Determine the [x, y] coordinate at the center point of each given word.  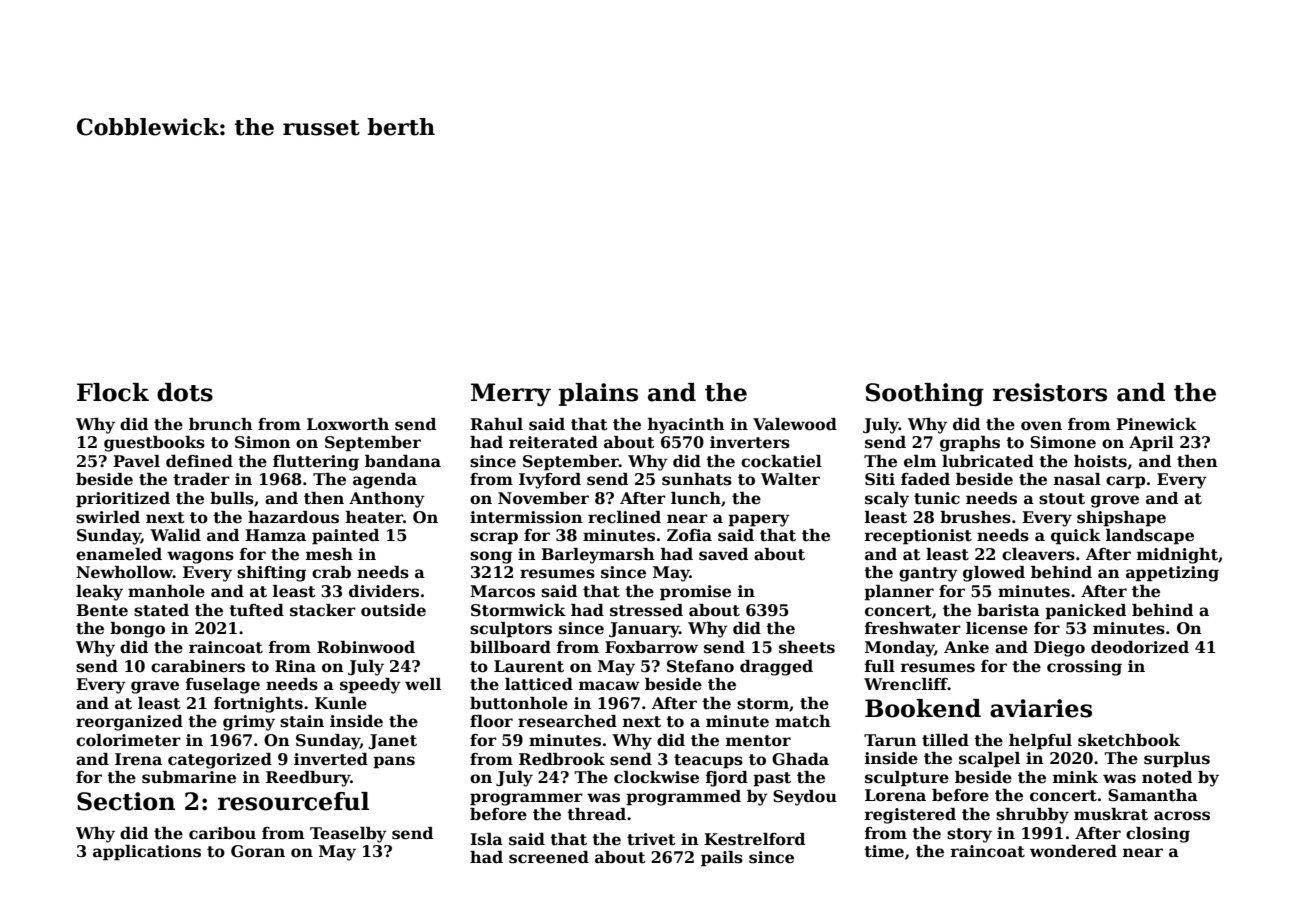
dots [185, 392]
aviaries [1041, 708]
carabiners [198, 666]
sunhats [697, 479]
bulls [232, 498]
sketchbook [1129, 740]
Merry [511, 394]
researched [567, 721]
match [803, 721]
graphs [970, 444]
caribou [222, 833]
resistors [1050, 392]
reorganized [129, 723]
